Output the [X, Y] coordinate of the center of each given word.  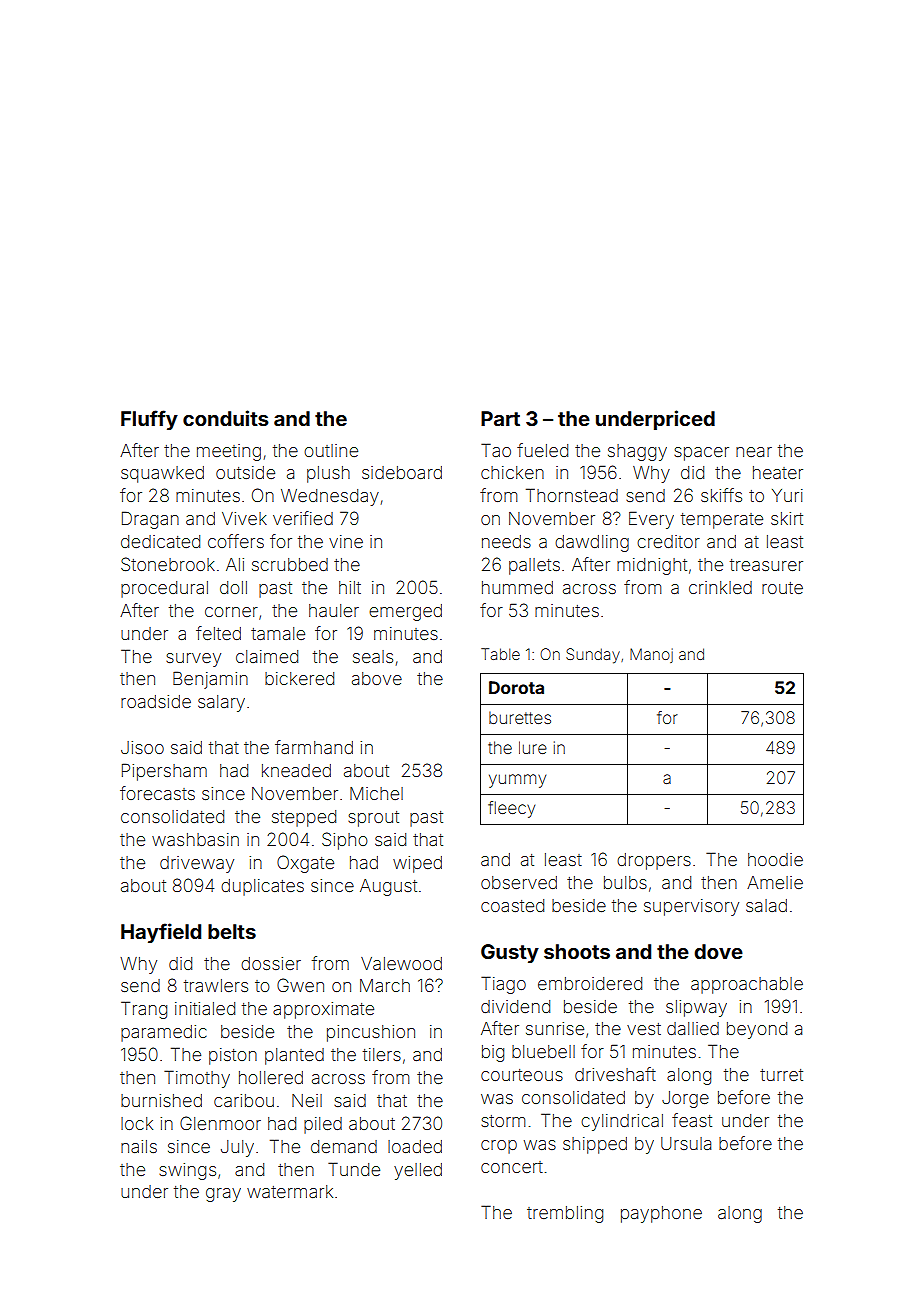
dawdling [592, 543]
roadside [156, 701]
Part [500, 418]
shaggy [637, 452]
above [377, 678]
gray [223, 1195]
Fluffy [149, 420]
